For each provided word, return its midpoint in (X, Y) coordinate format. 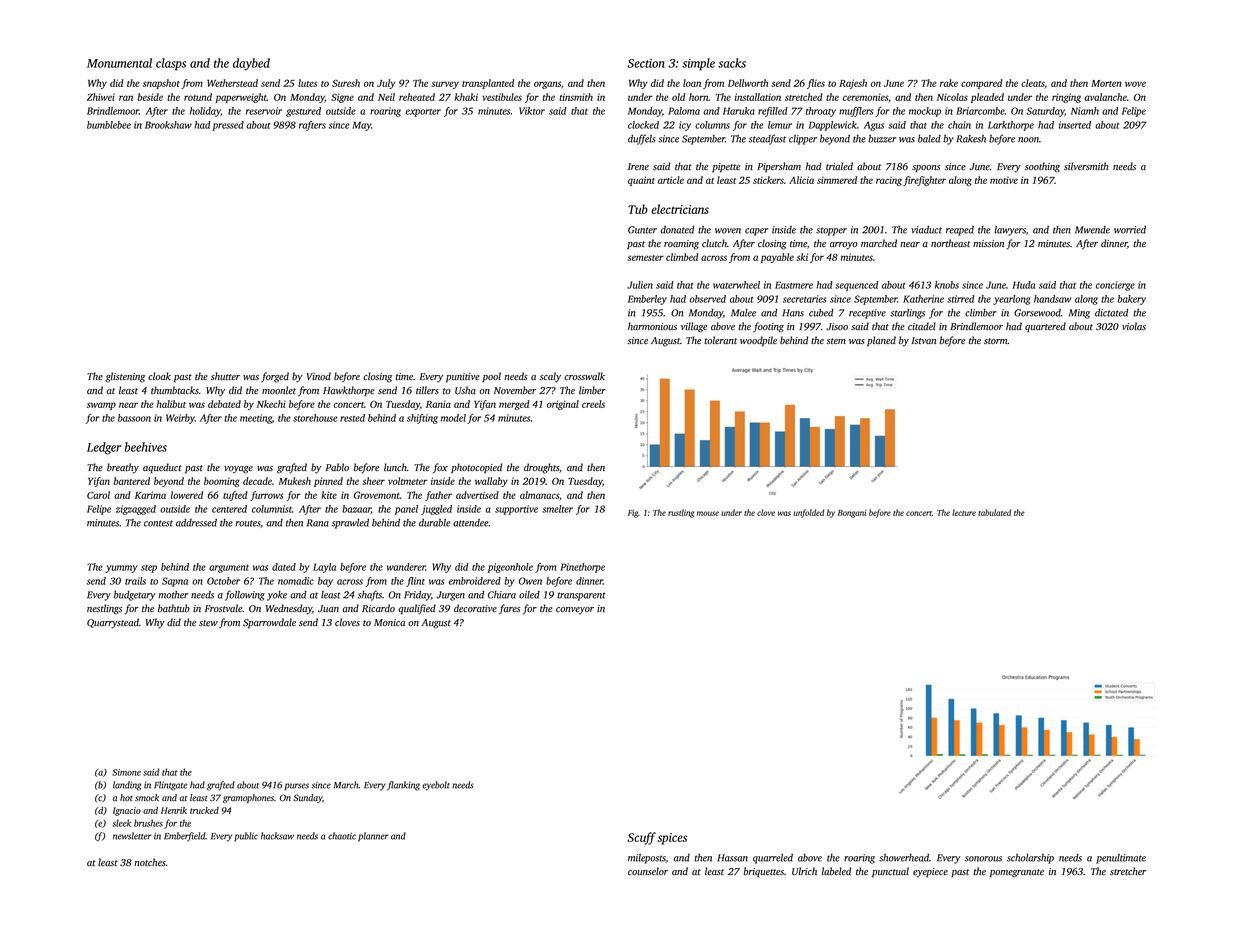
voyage (238, 470)
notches (150, 862)
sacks (732, 63)
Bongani (852, 514)
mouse (708, 513)
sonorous (983, 859)
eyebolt (436, 786)
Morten (1106, 83)
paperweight (241, 98)
